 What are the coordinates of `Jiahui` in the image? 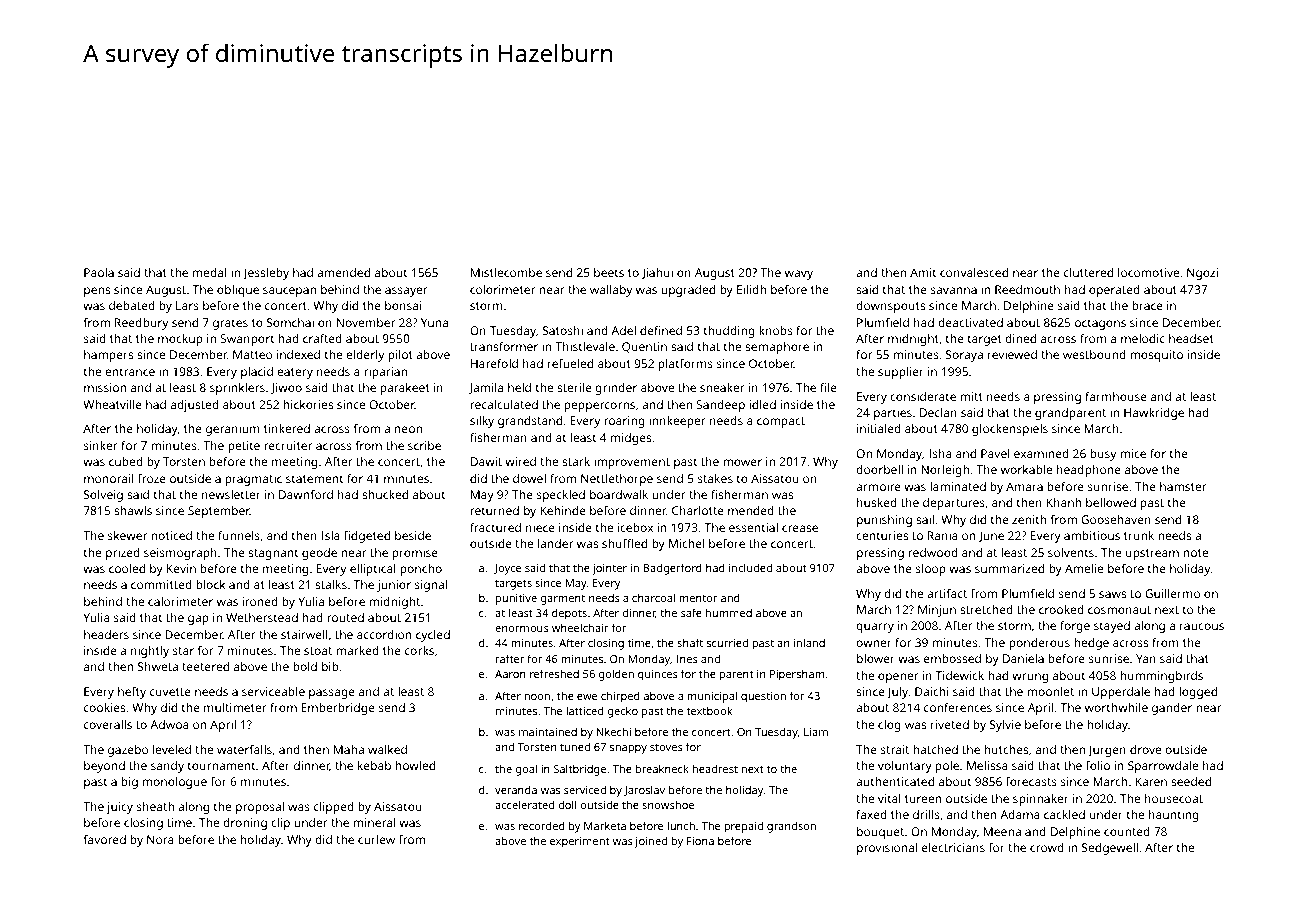 It's located at (657, 274).
